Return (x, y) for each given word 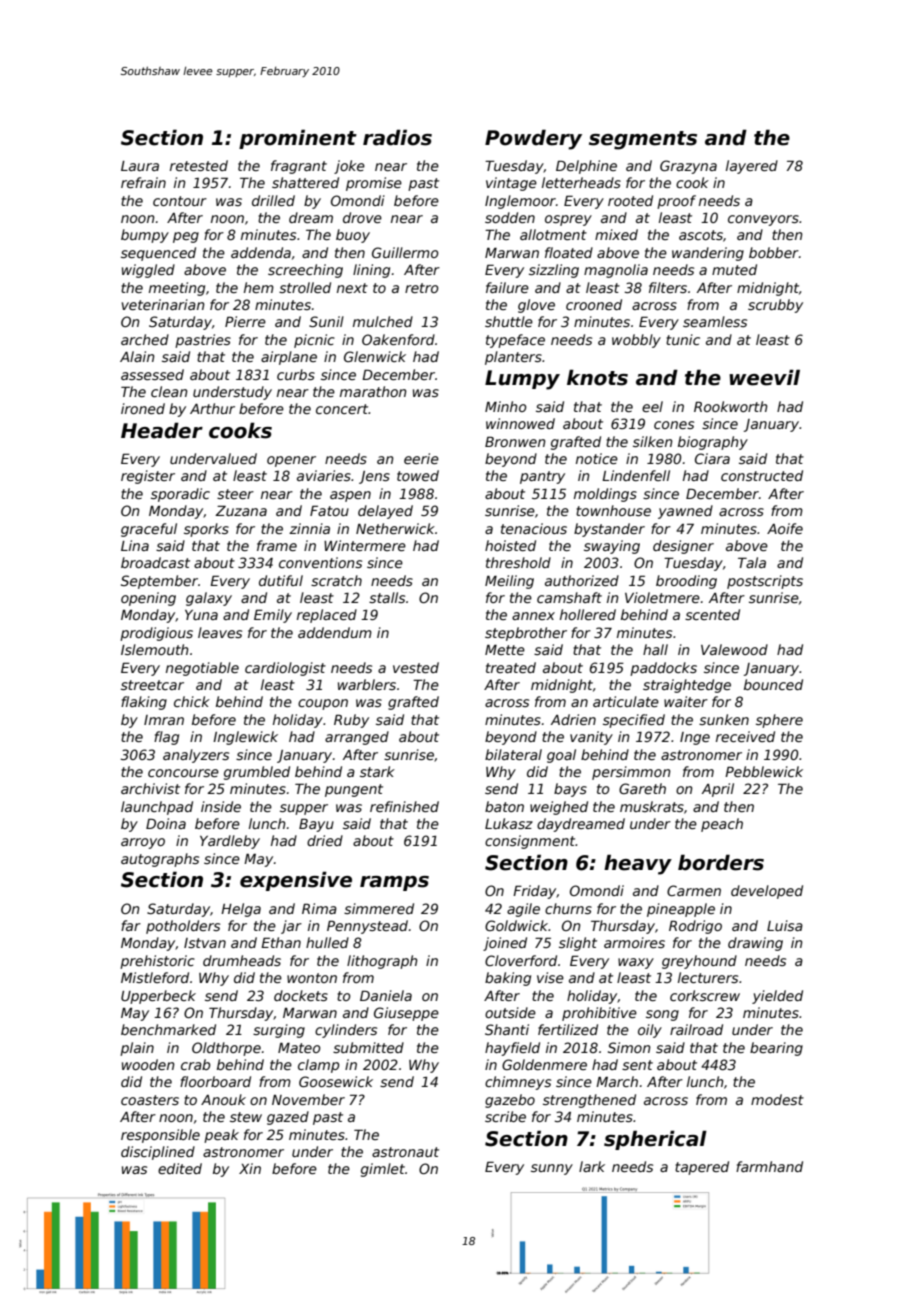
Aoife (785, 528)
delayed (385, 512)
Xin (250, 1168)
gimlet (383, 1170)
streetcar (152, 685)
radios (397, 137)
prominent (298, 139)
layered (752, 167)
